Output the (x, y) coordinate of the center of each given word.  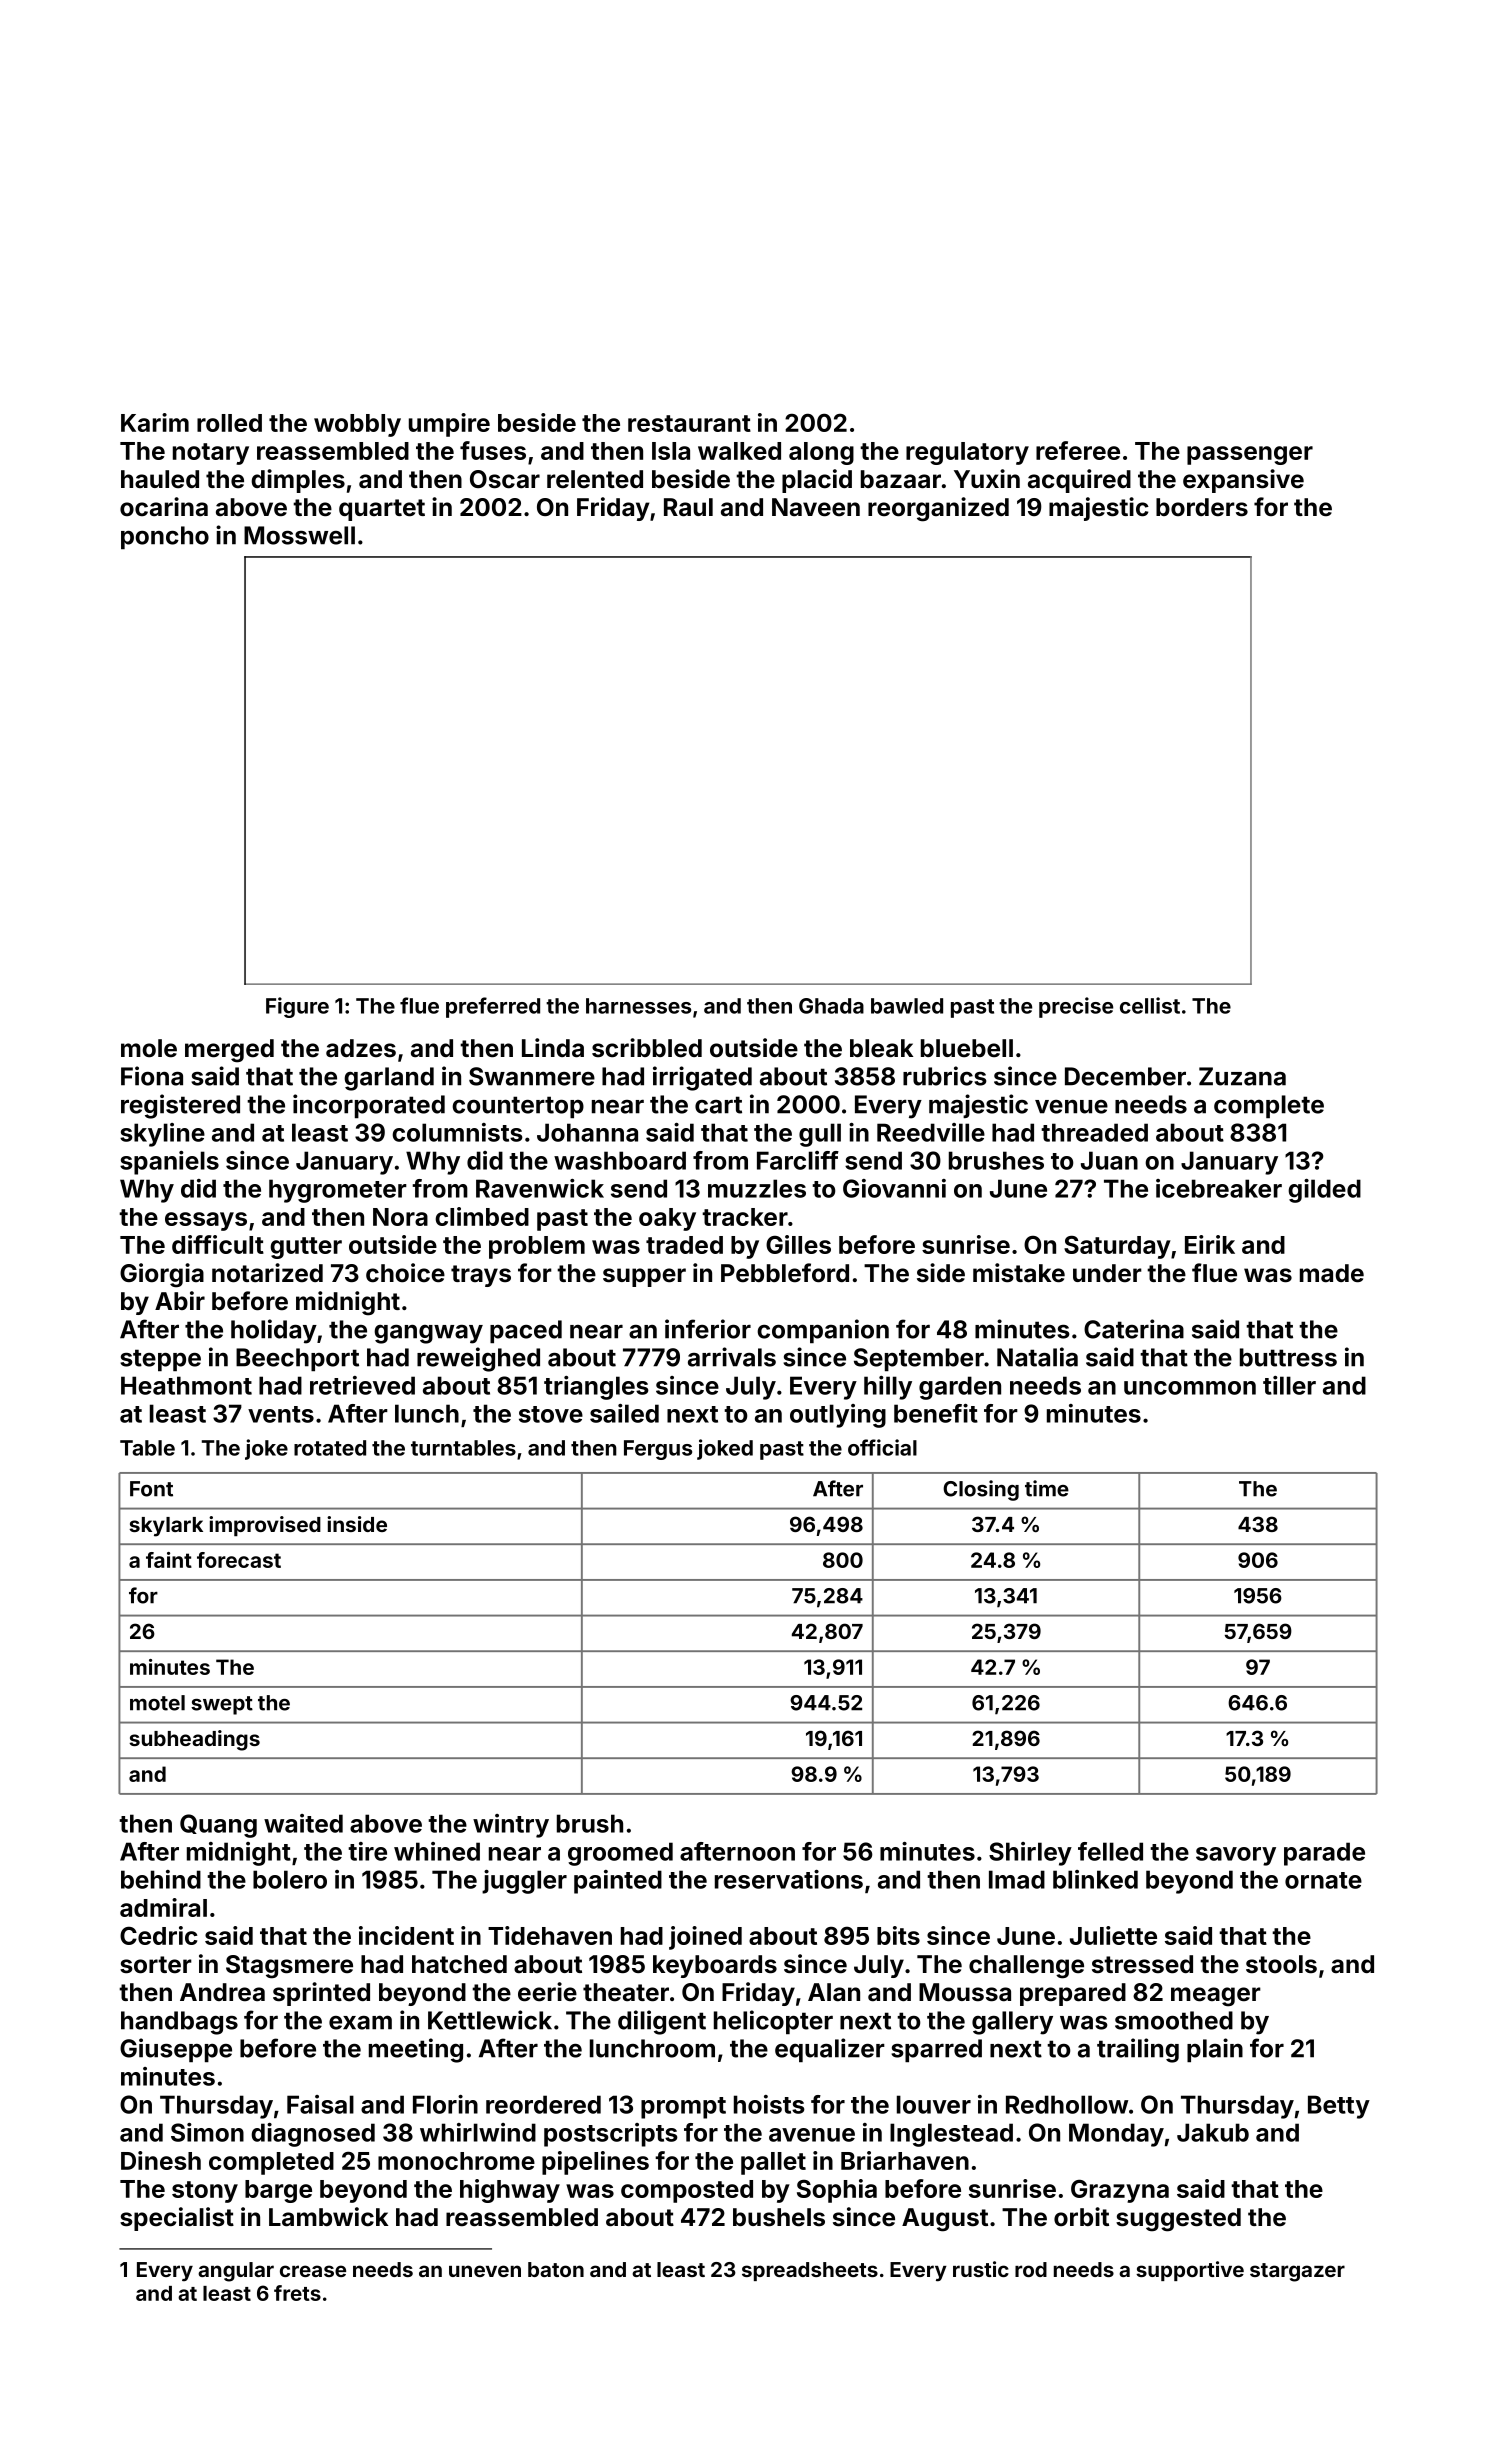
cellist (1150, 1005)
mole (149, 1048)
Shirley (1030, 1854)
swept (222, 1705)
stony (205, 2192)
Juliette (1113, 1935)
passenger (1250, 455)
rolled (229, 423)
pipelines (595, 2163)
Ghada (831, 1006)
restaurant (689, 423)
